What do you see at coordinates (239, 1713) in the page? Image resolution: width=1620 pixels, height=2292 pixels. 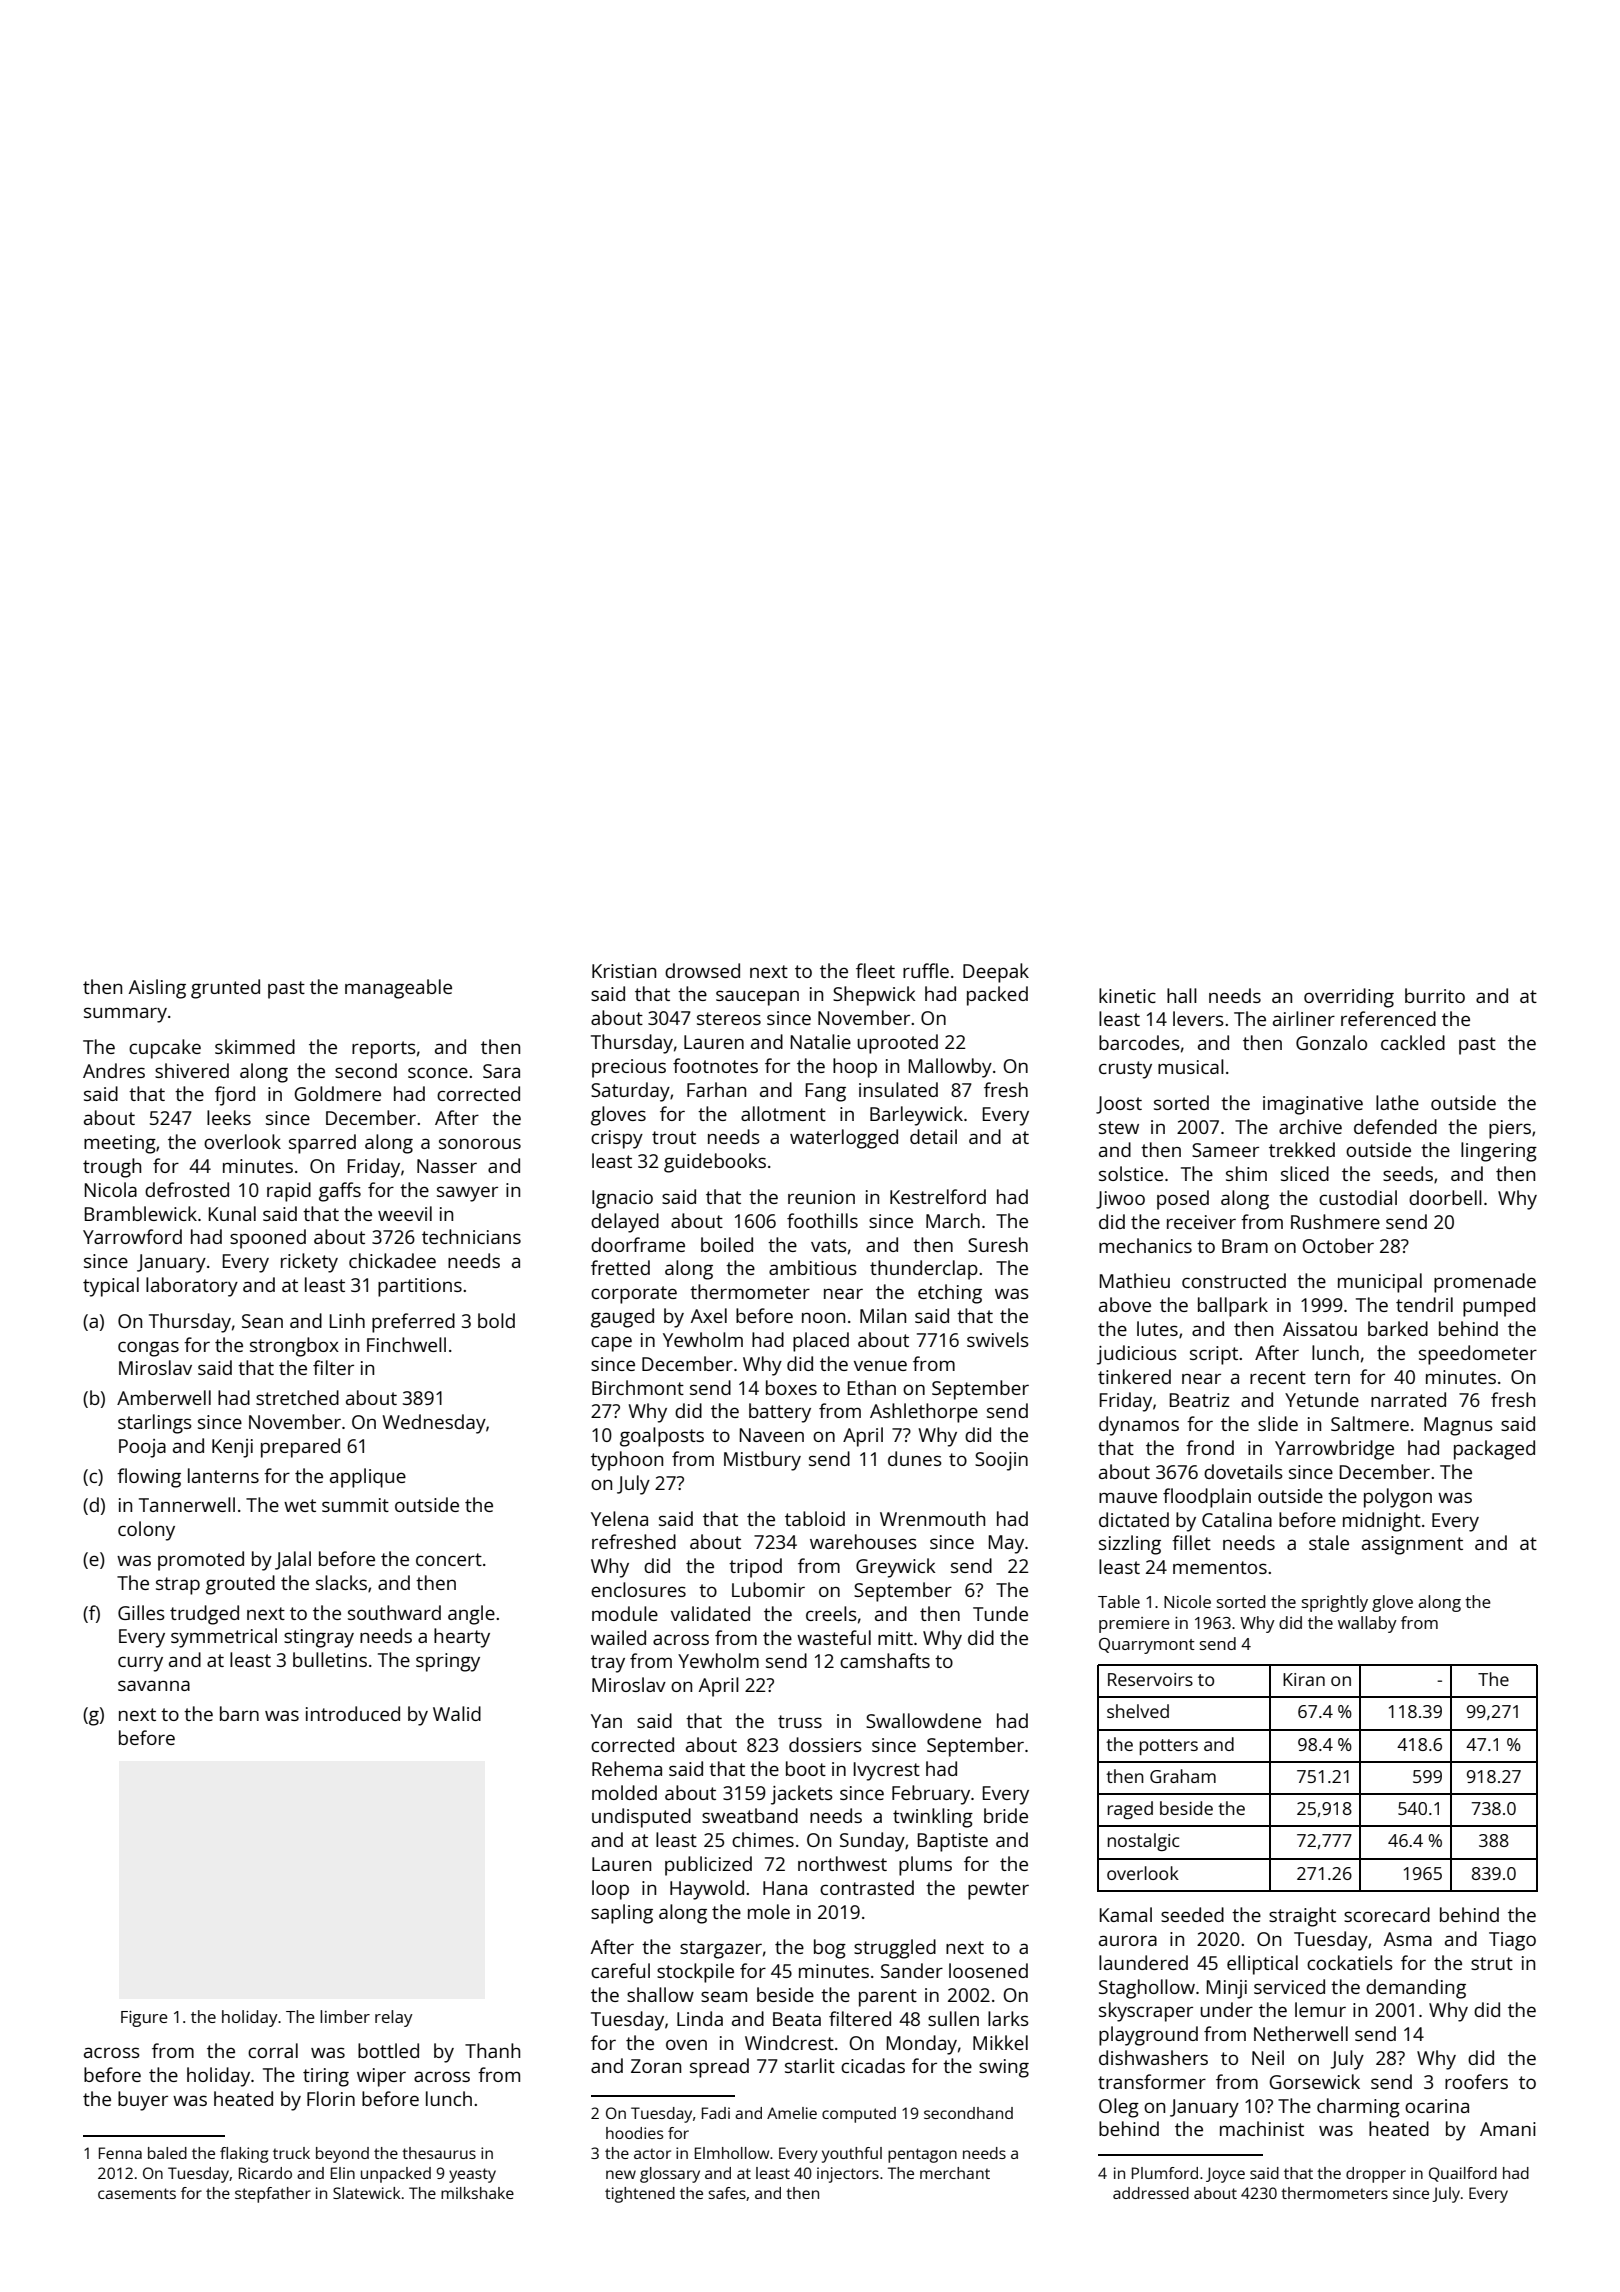 I see `barn` at bounding box center [239, 1713].
